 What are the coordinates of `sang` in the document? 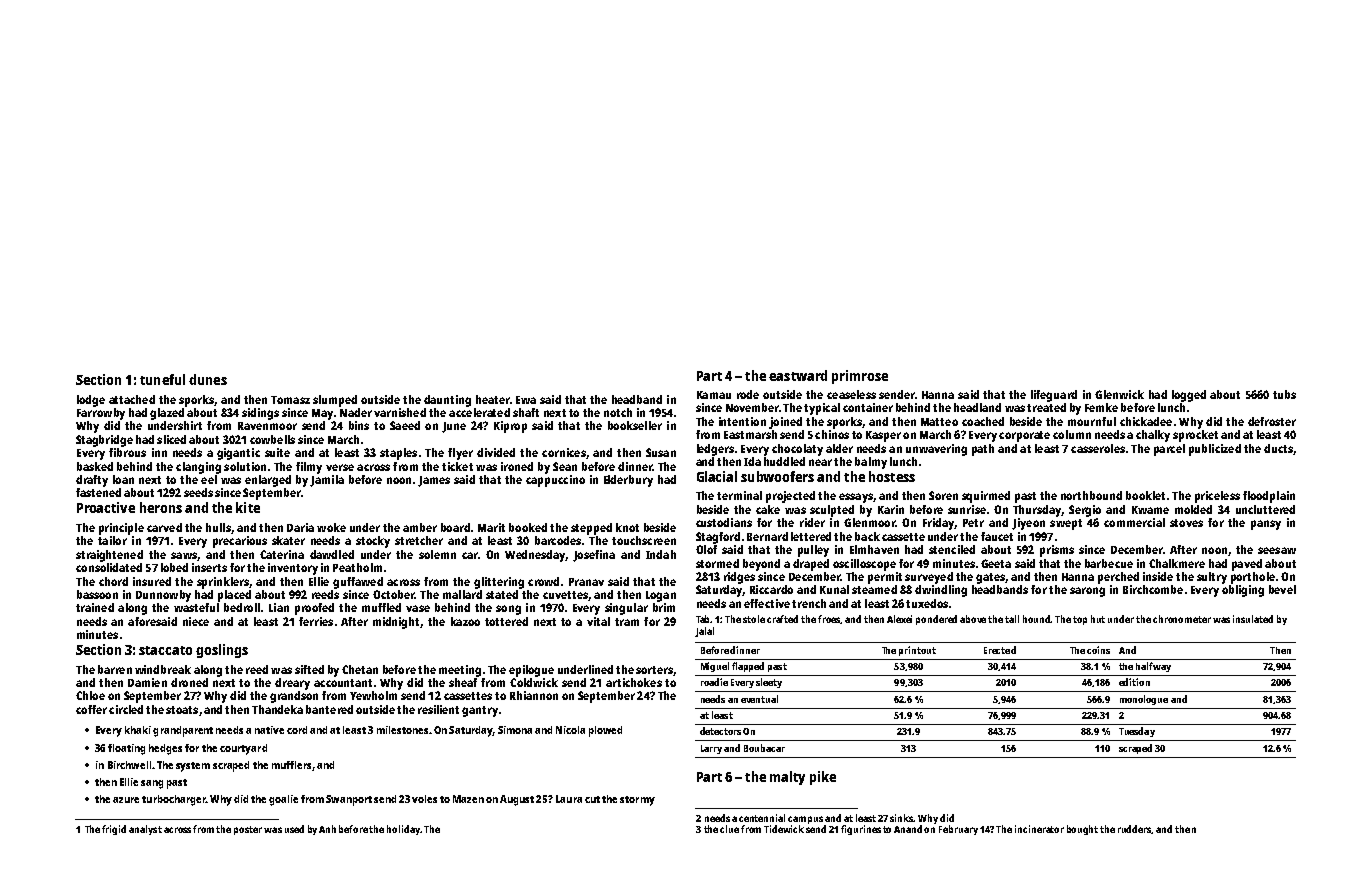 It's located at (152, 784).
